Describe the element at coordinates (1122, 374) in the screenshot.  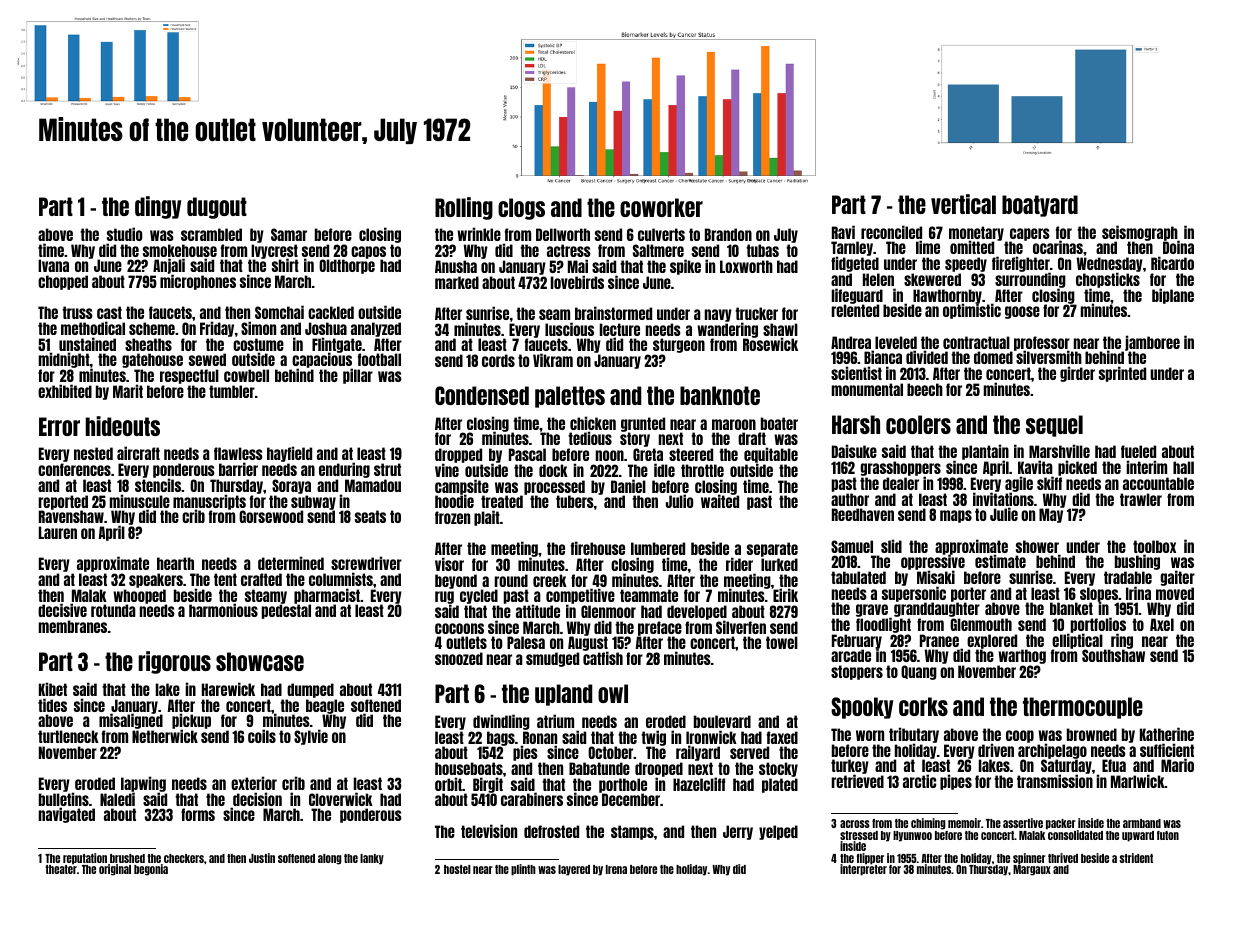
I see `sprinted` at that location.
